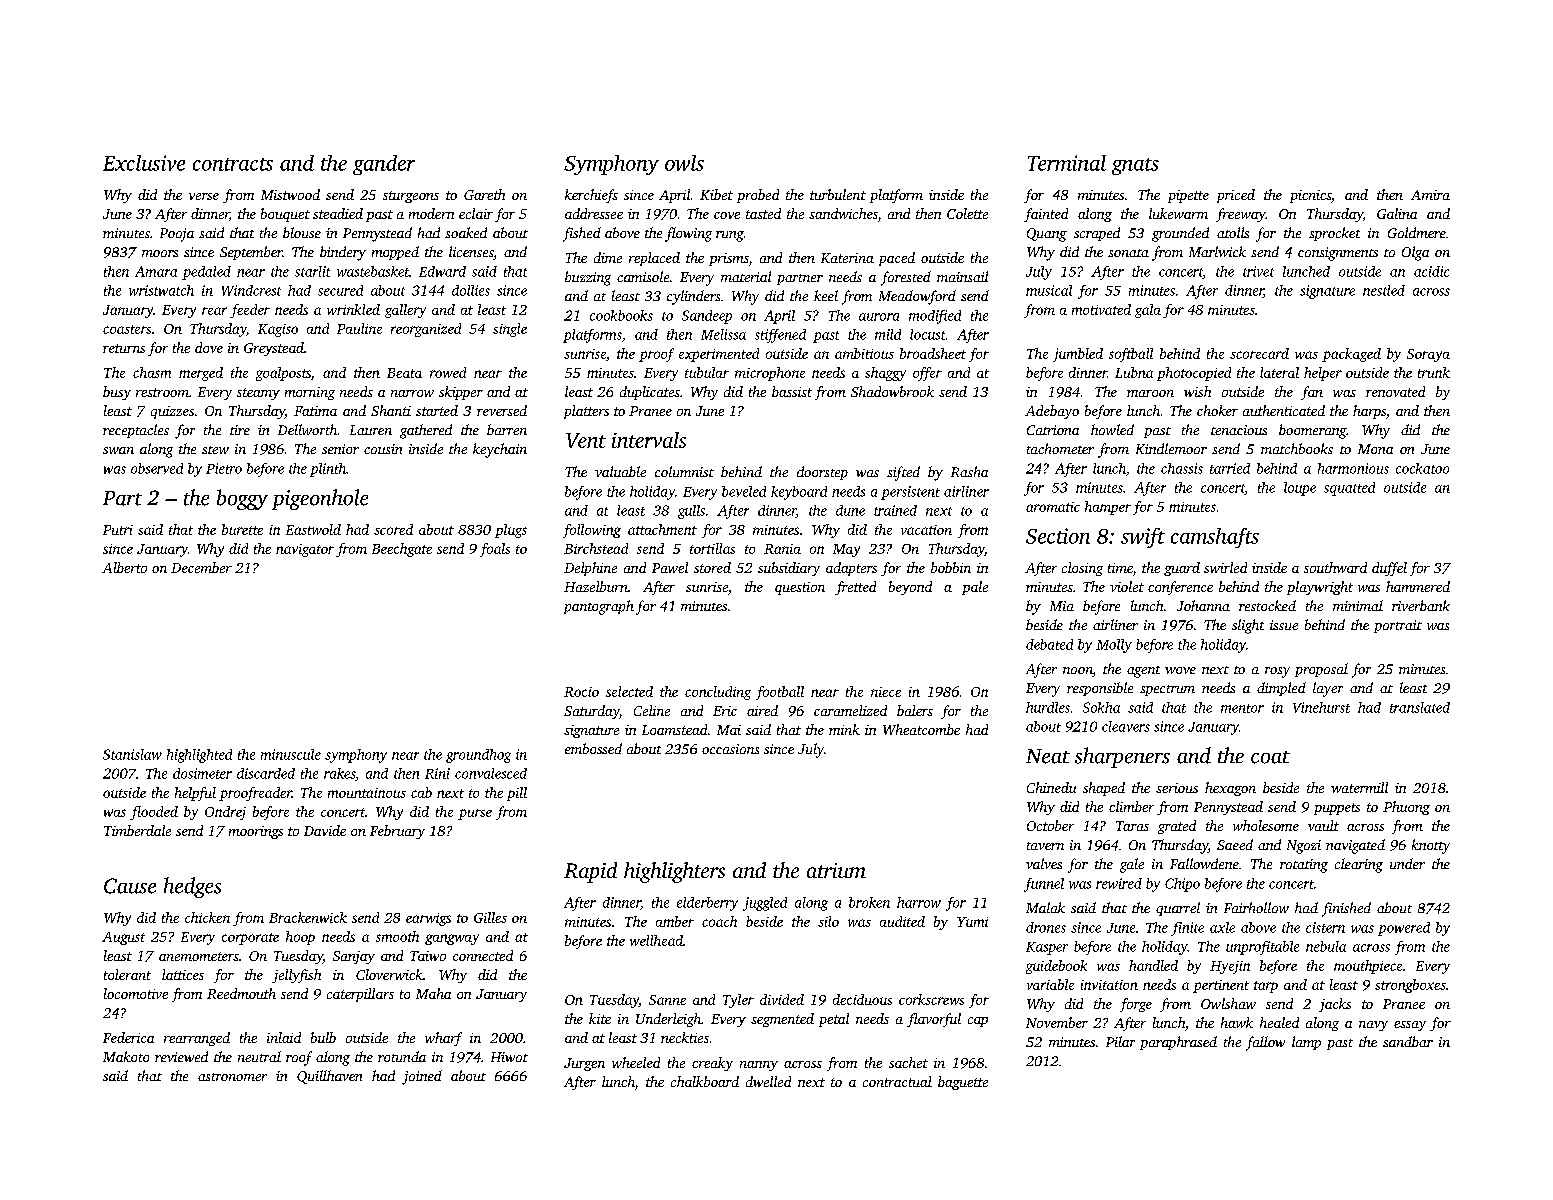  Describe the element at coordinates (127, 974) in the document. I see `tolerant` at that location.
